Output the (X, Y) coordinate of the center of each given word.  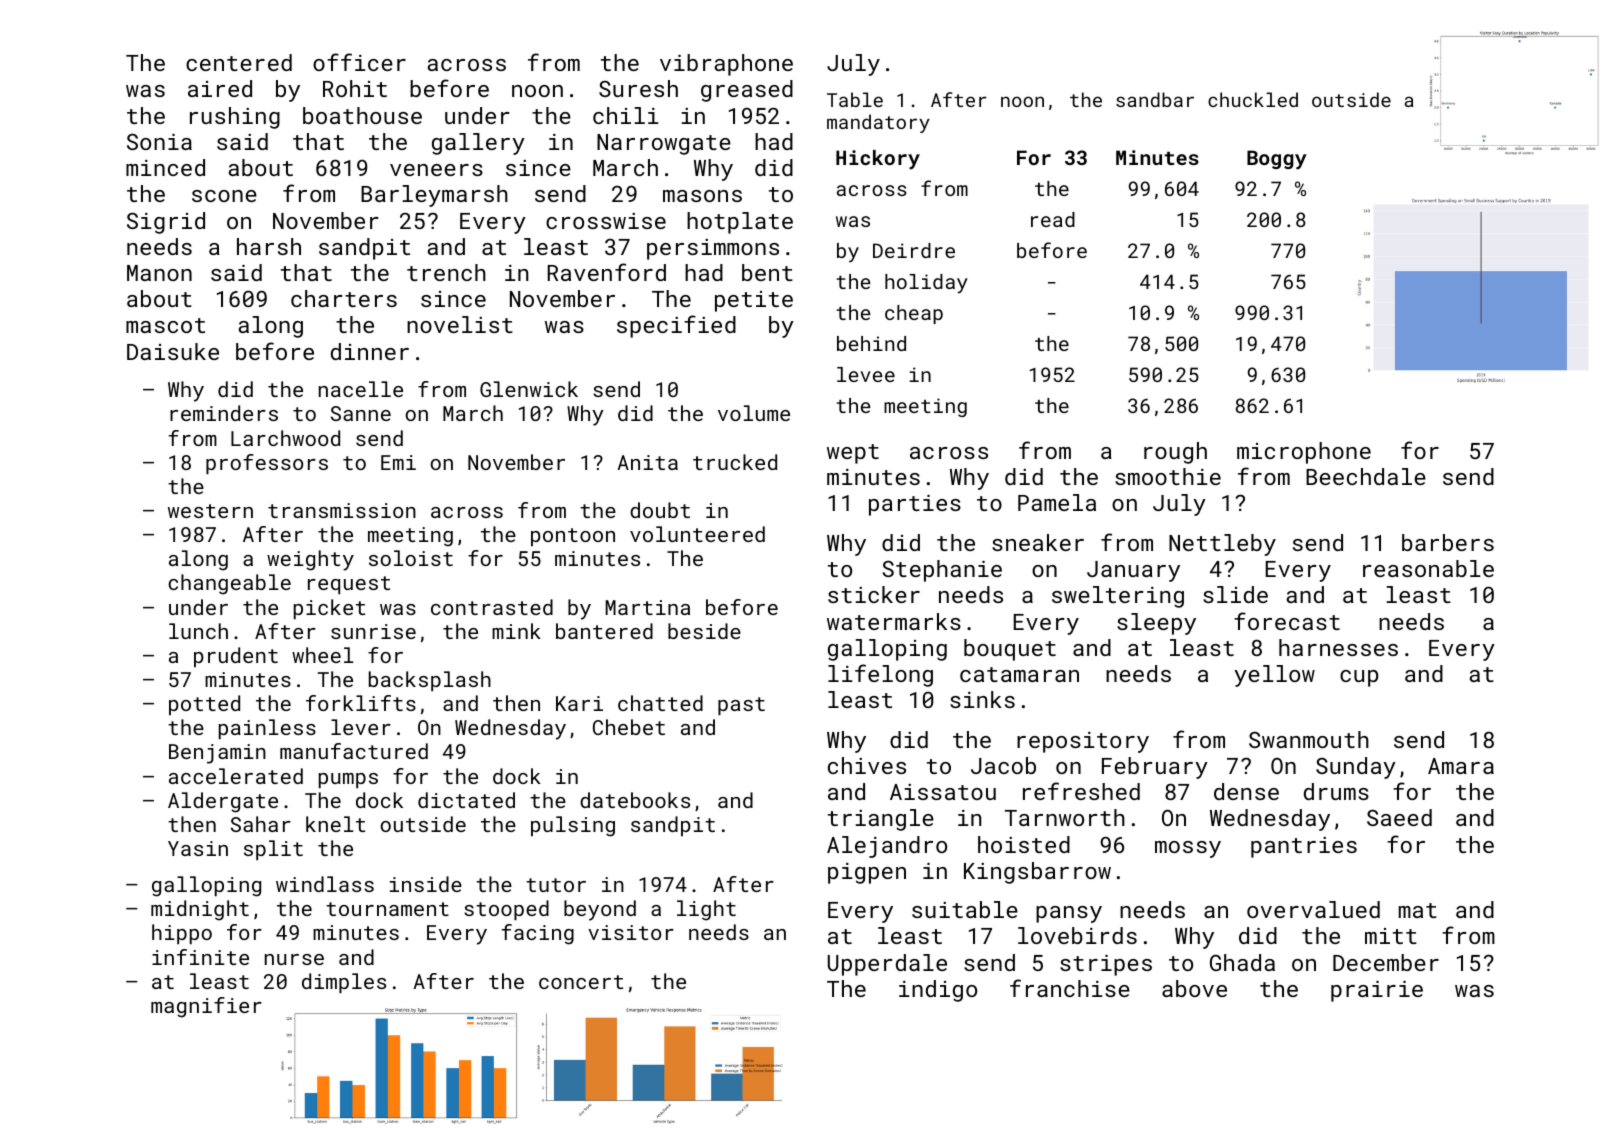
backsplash (430, 681)
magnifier (206, 1007)
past (741, 706)
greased (747, 91)
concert (581, 982)
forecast (1287, 621)
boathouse (362, 115)
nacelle (361, 389)
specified (676, 326)
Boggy (1277, 160)
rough (1175, 453)
